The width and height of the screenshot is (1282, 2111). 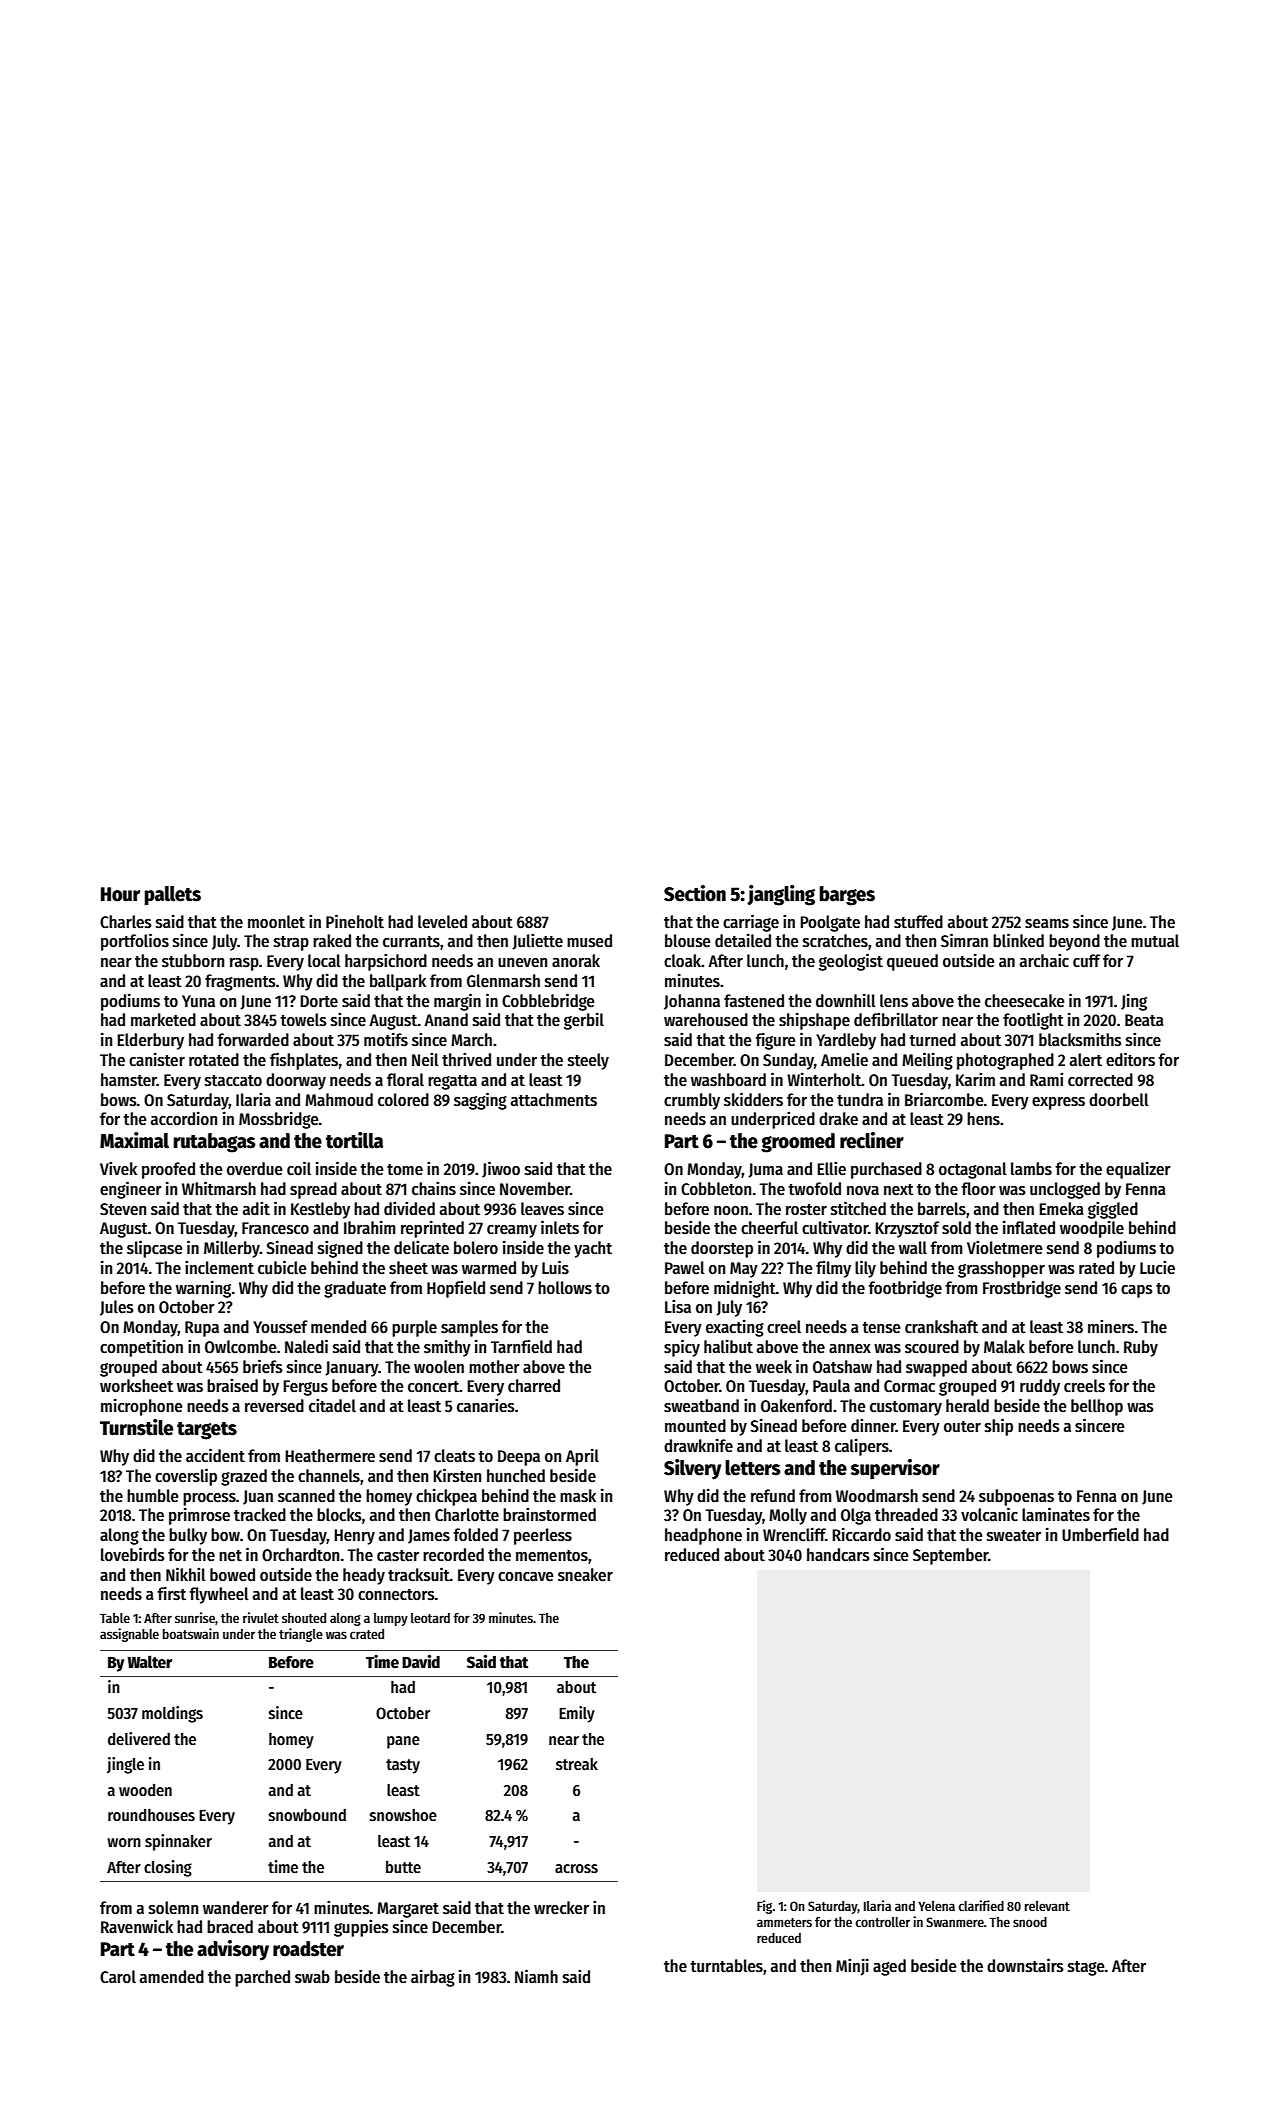 I want to click on January, so click(x=351, y=1369).
